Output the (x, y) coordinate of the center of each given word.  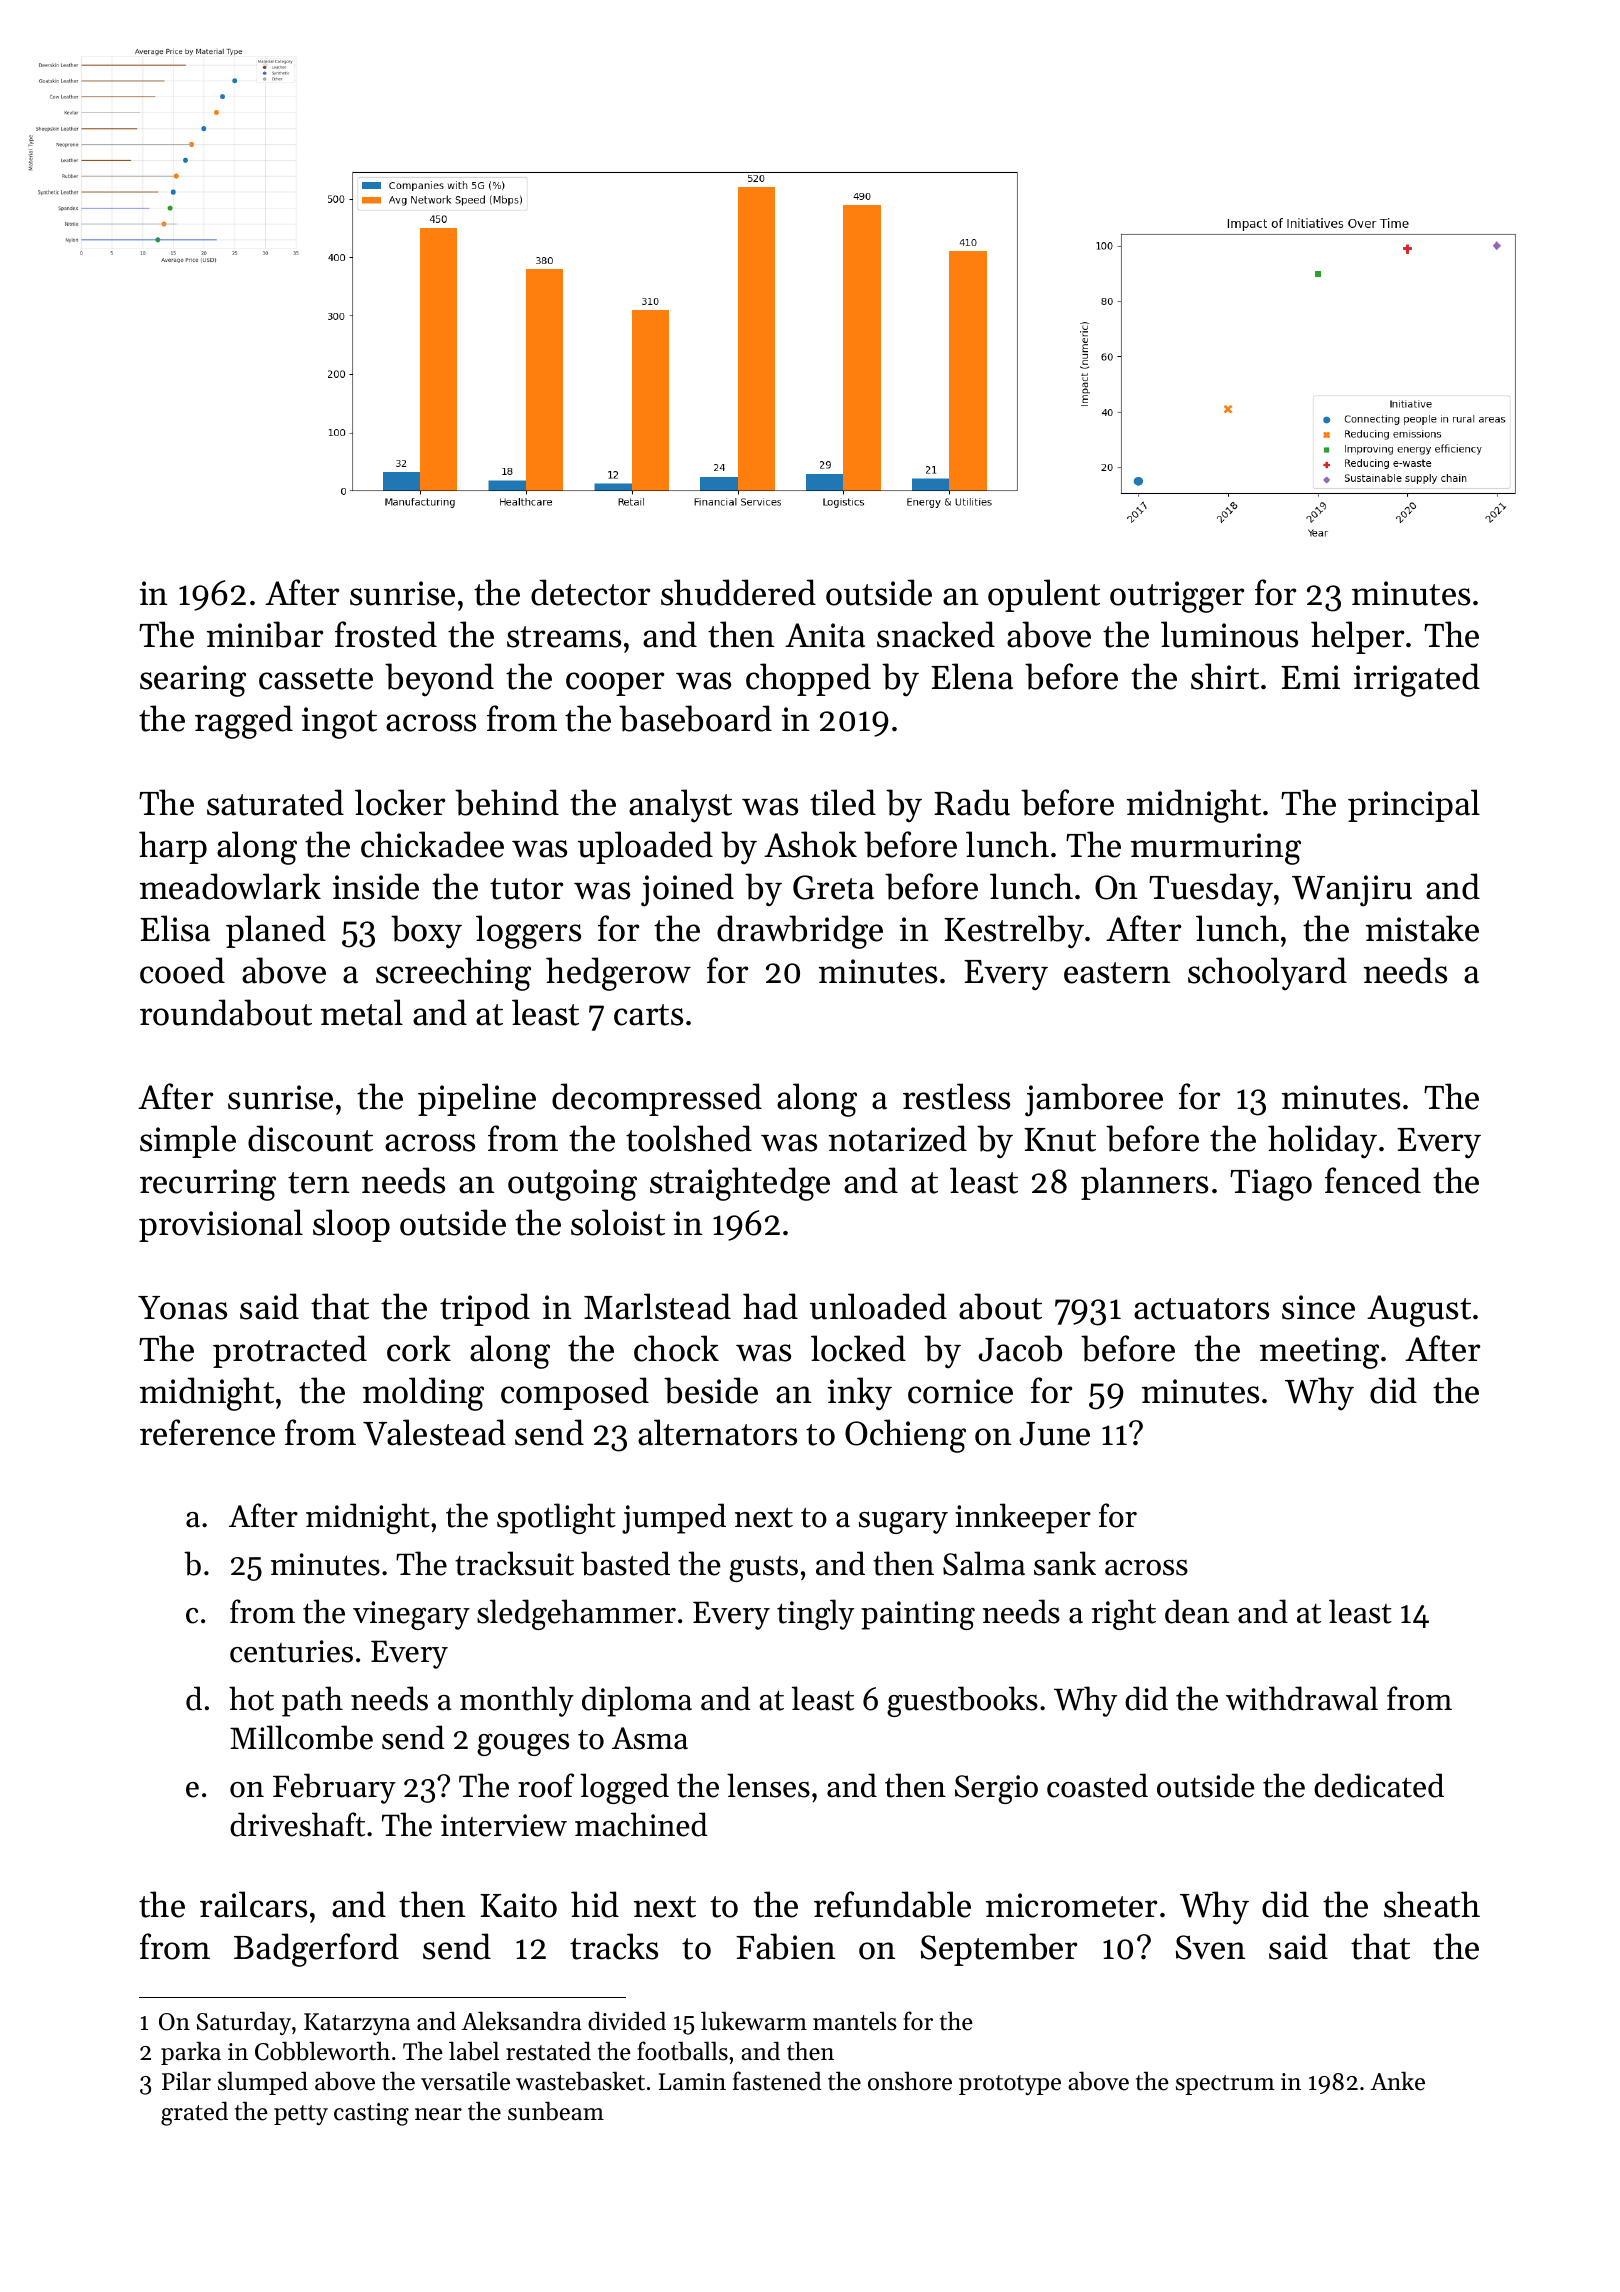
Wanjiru (1352, 891)
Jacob (1020, 1348)
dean (1197, 1611)
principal (1414, 805)
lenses (768, 1785)
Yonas (182, 1308)
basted (625, 1563)
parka (191, 2053)
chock (676, 1348)
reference (207, 1432)
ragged (244, 722)
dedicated (1379, 1785)
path (312, 1701)
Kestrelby (1014, 932)
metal (362, 1012)
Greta (833, 887)
